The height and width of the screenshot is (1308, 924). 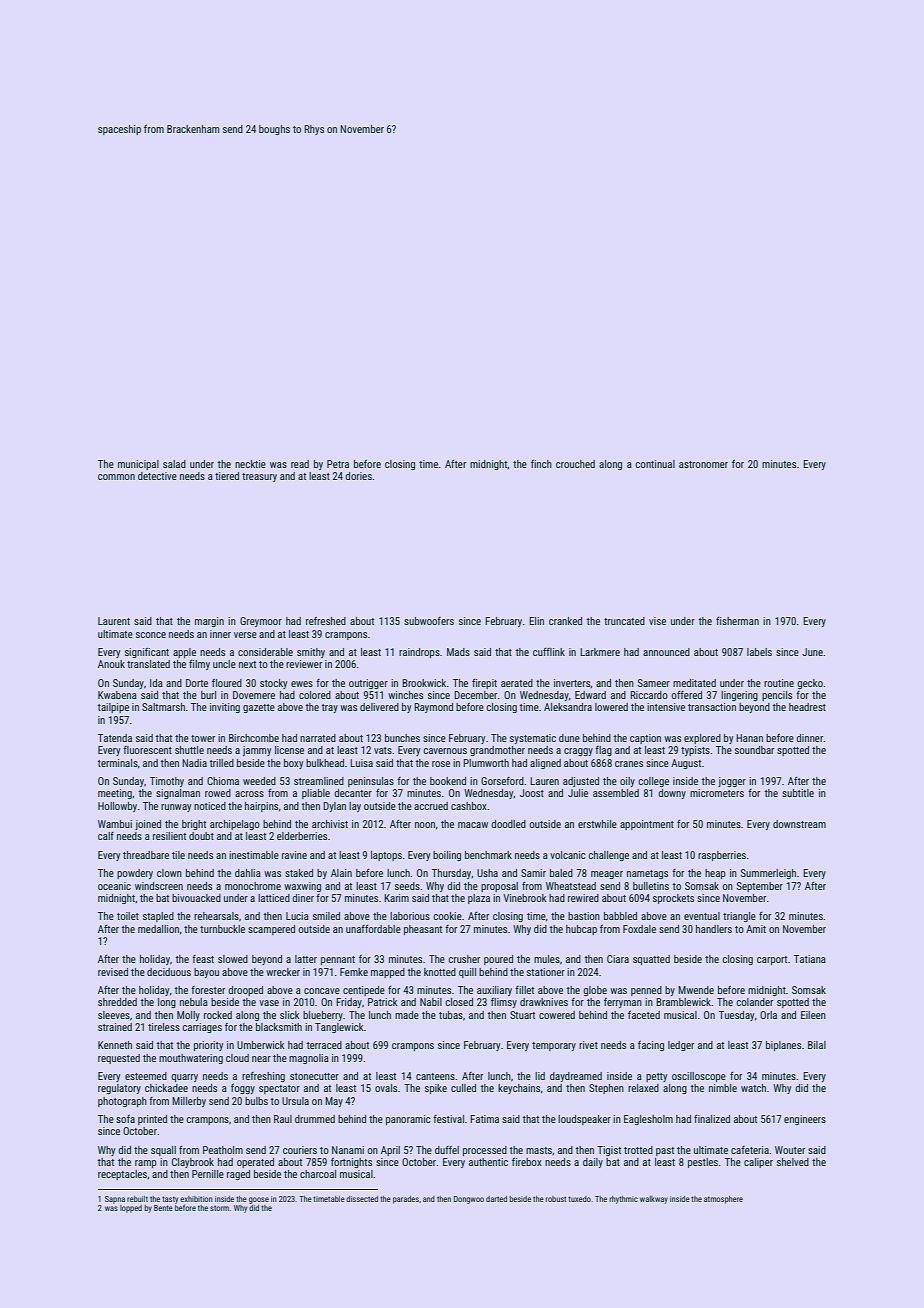 I want to click on storm, so click(x=219, y=1208).
